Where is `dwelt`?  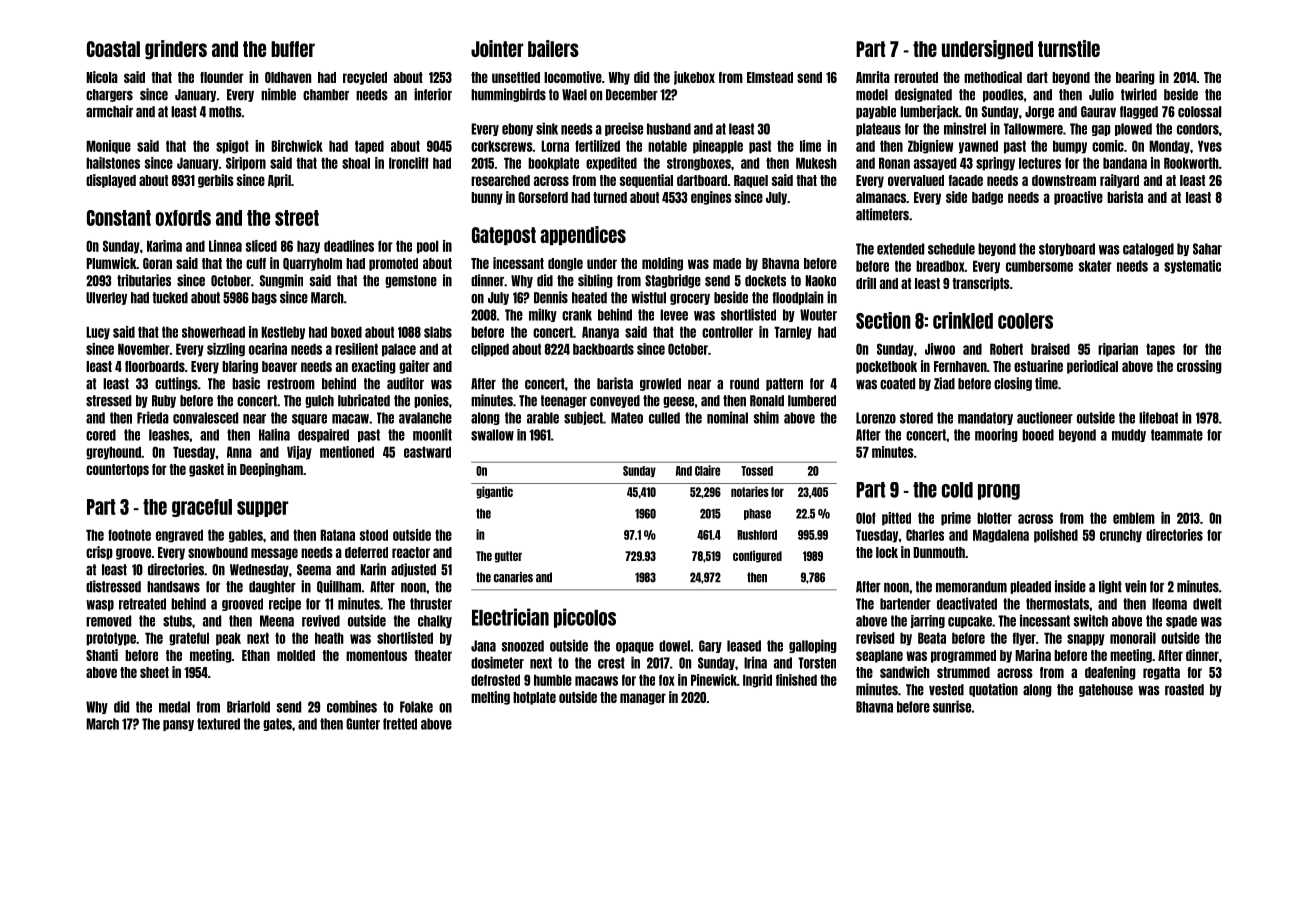
dwelt is located at coordinates (1207, 604).
